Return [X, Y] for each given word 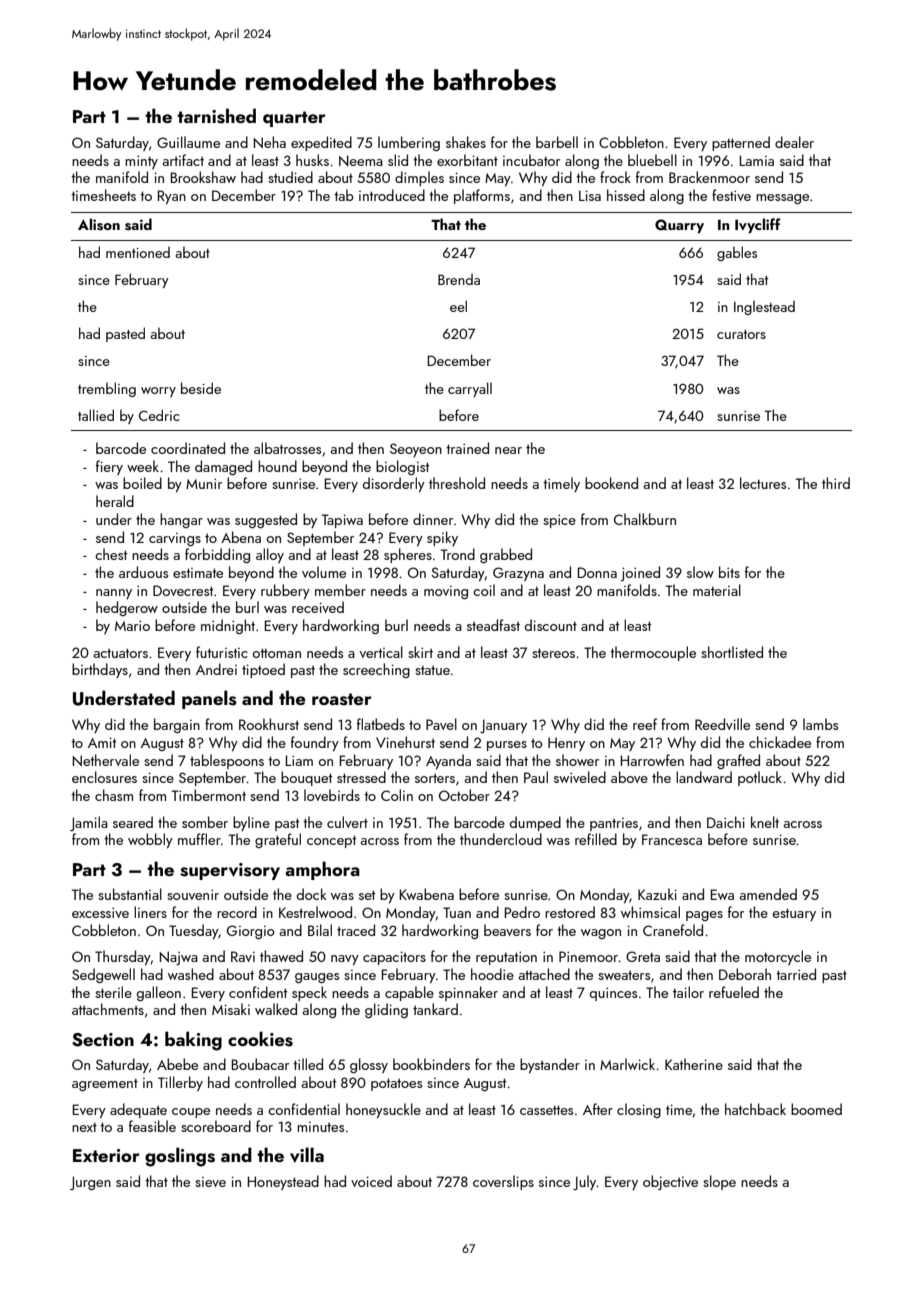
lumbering [409, 143]
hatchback [755, 1109]
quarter [294, 119]
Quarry [679, 226]
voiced [371, 1181]
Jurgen [90, 1183]
